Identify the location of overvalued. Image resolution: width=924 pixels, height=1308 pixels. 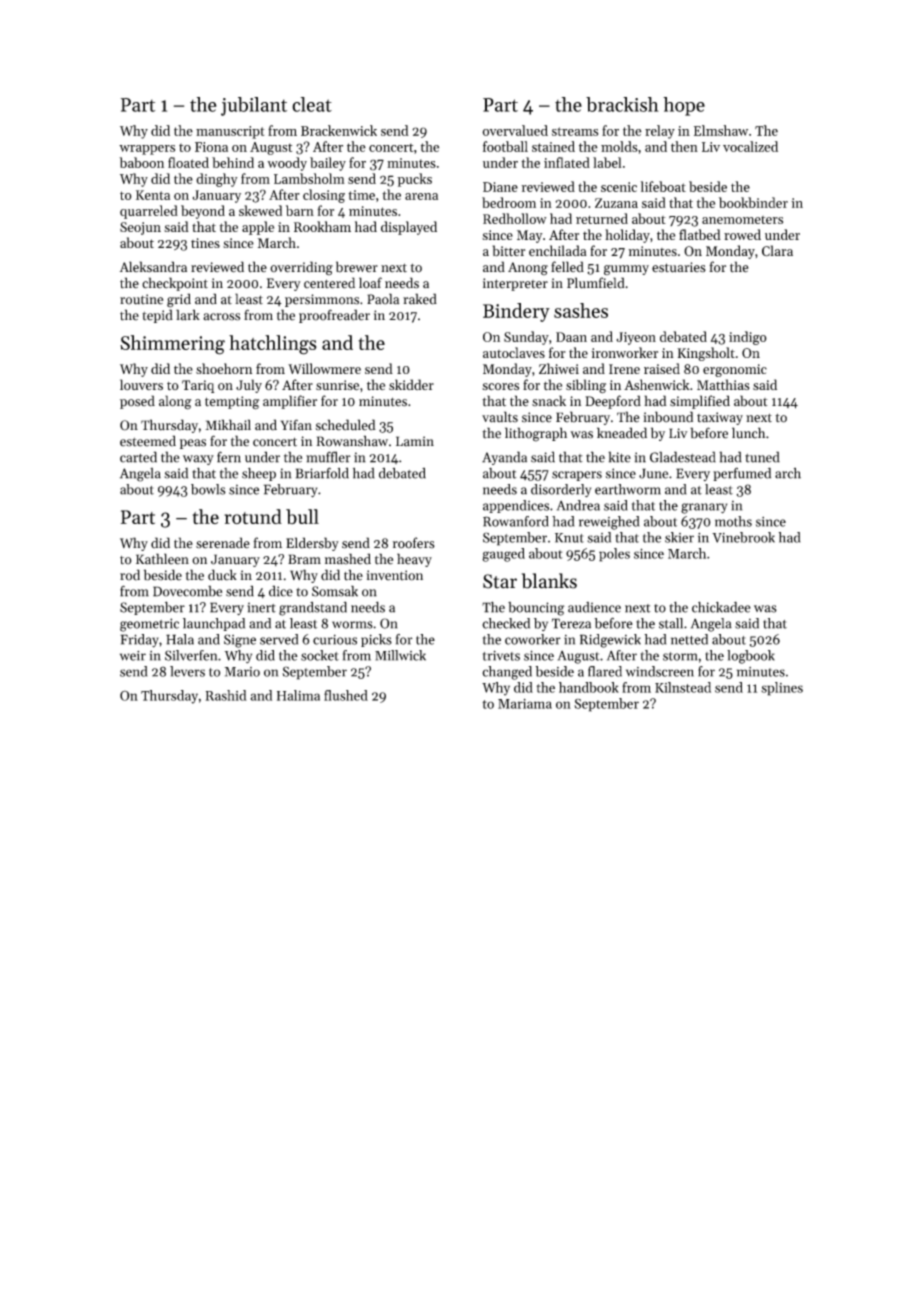
(515, 130).
